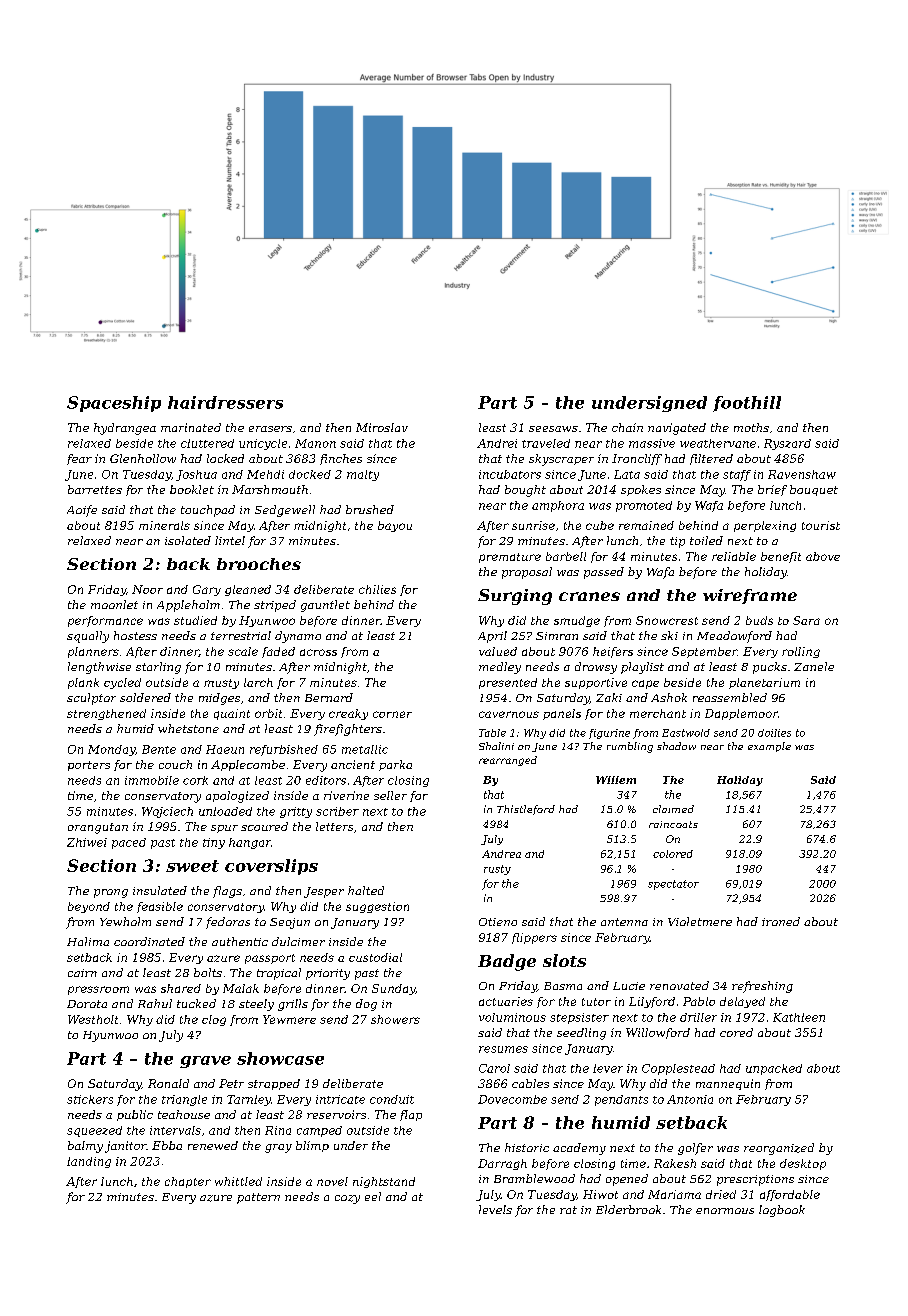 Image resolution: width=908 pixels, height=1316 pixels. What do you see at coordinates (627, 427) in the screenshot?
I see `chain` at bounding box center [627, 427].
